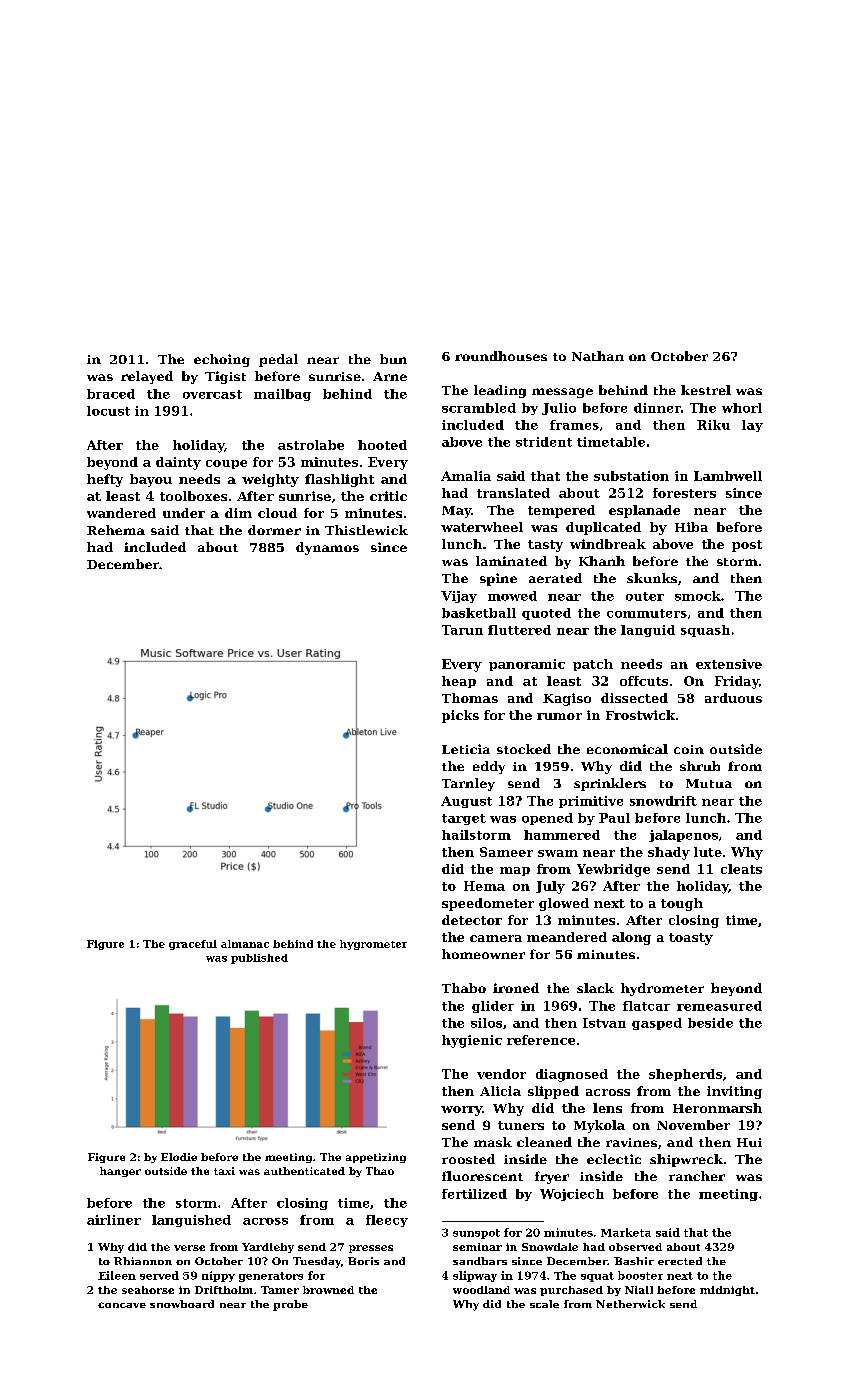 This page has width=849, height=1400. Describe the element at coordinates (184, 513) in the page. I see `under` at that location.
